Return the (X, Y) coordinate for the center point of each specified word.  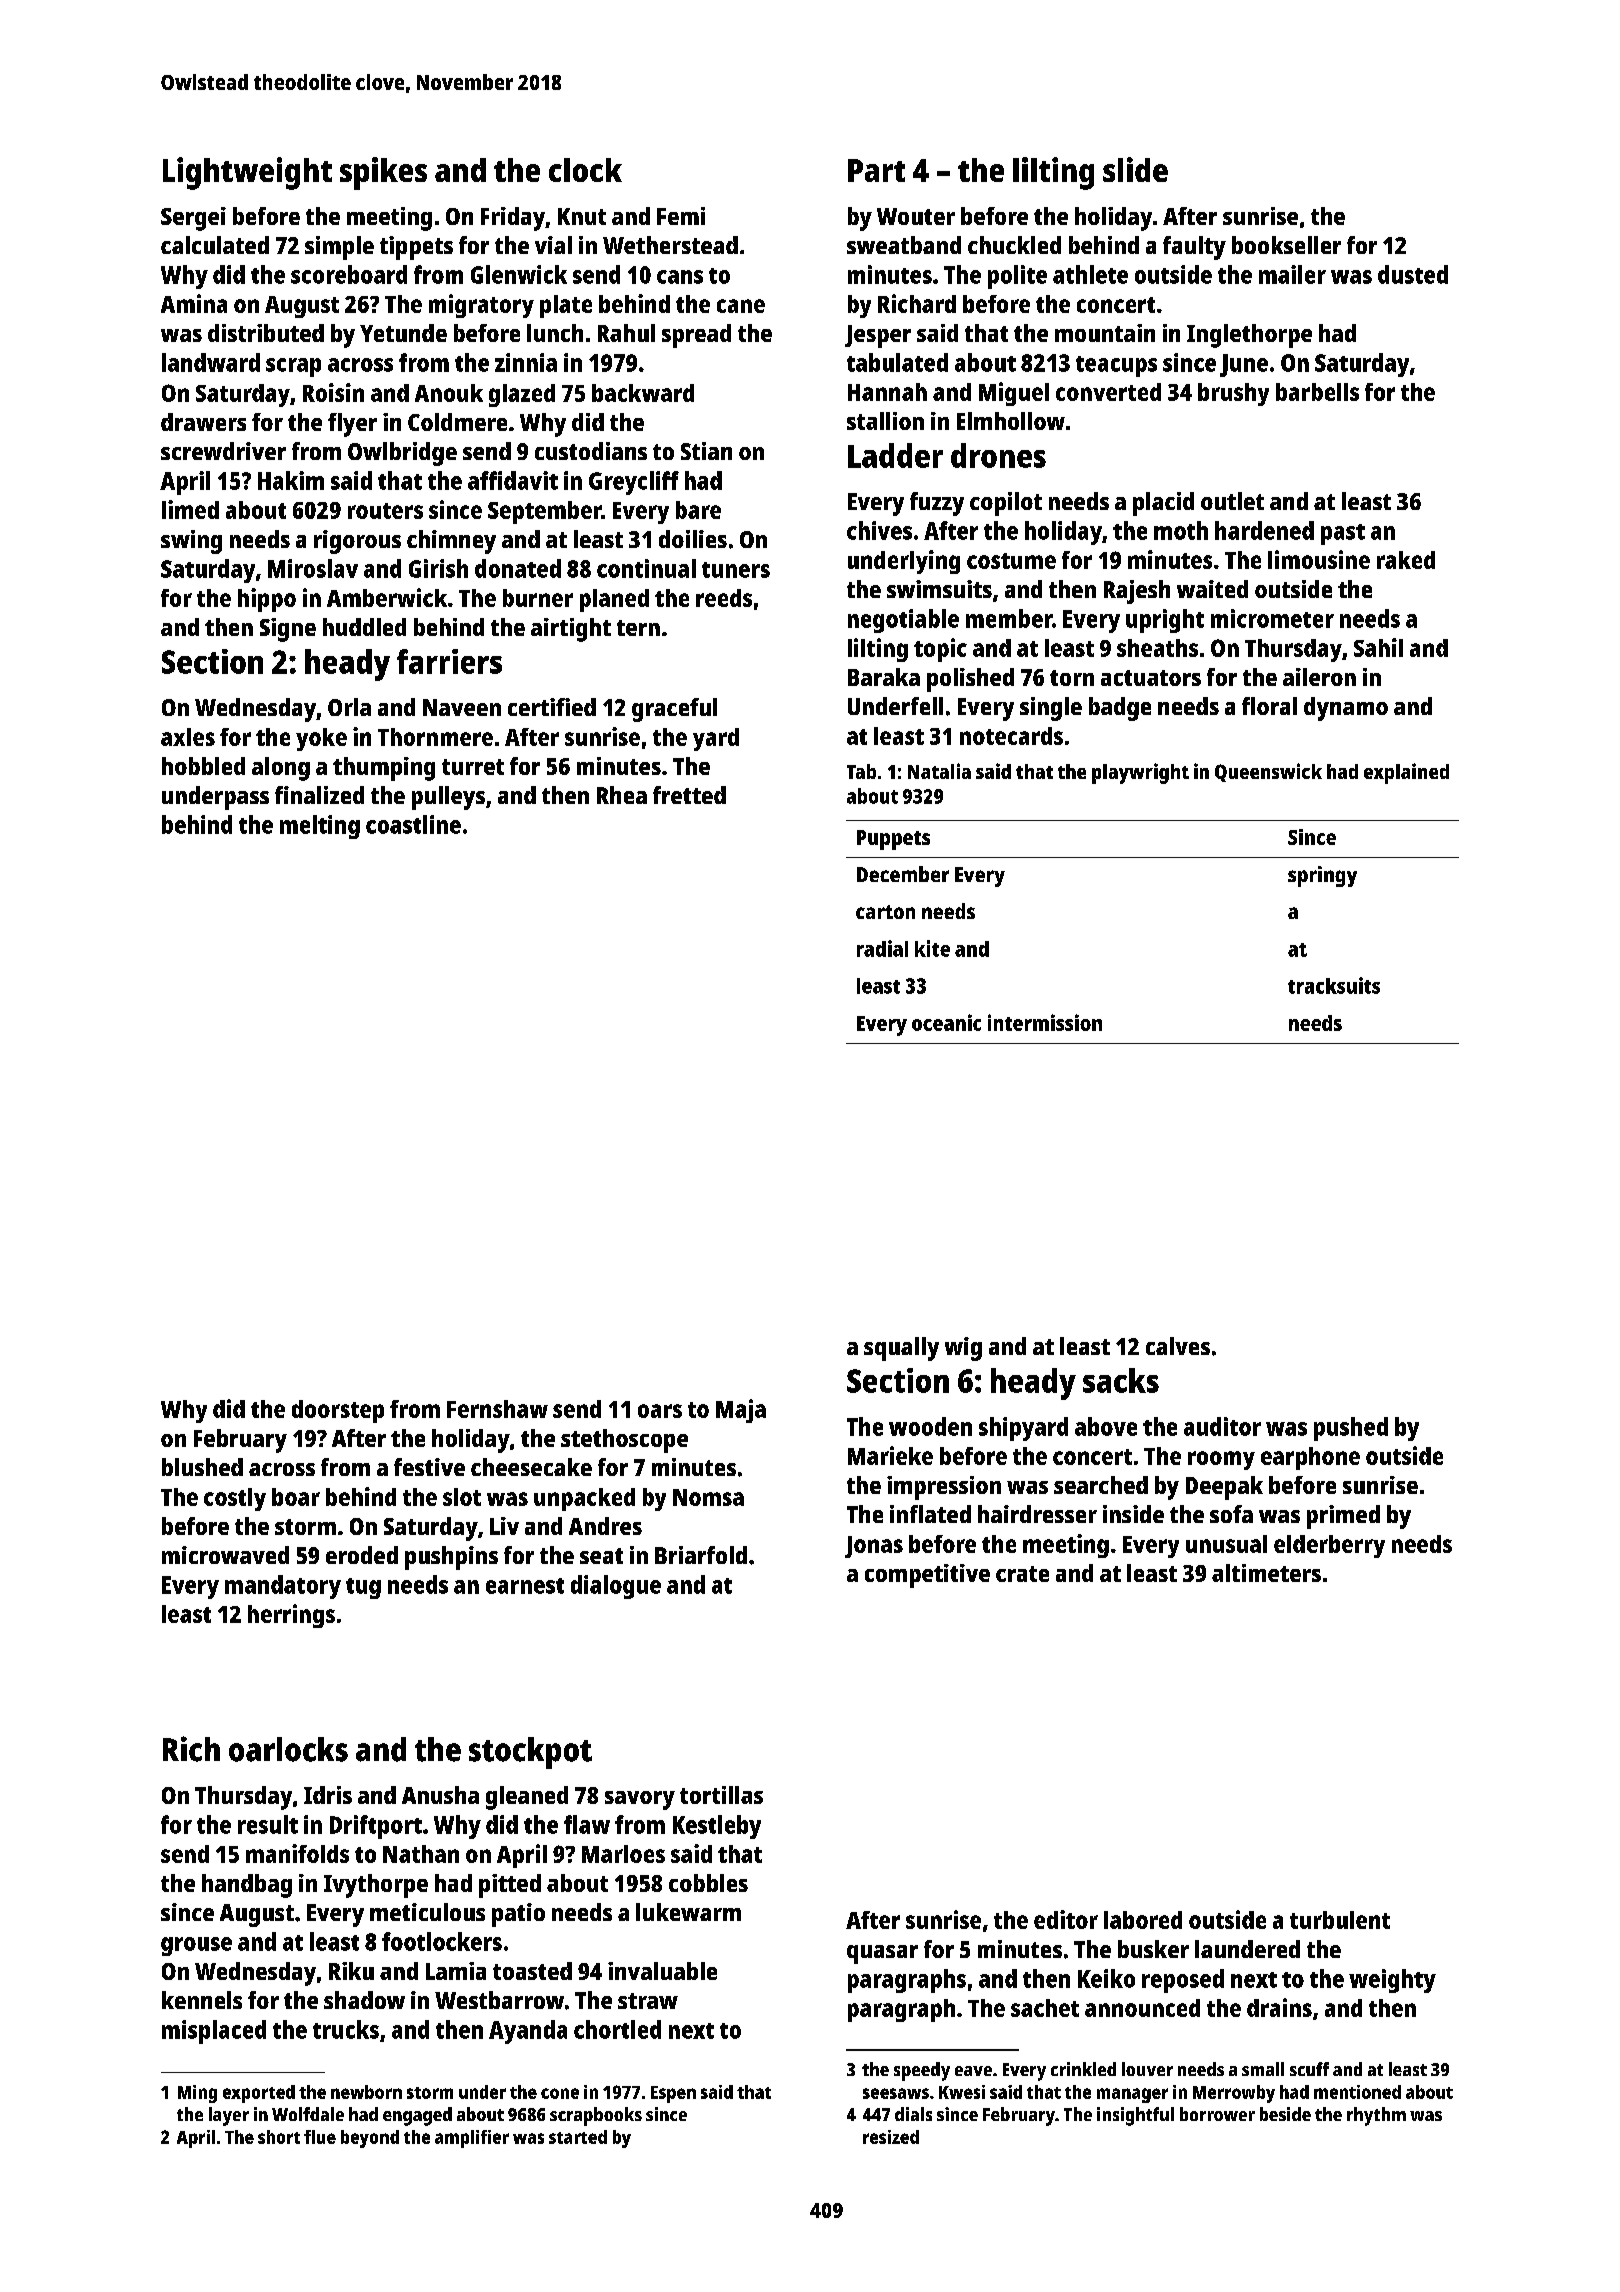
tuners (736, 570)
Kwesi (962, 2092)
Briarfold (701, 1555)
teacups (1116, 366)
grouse (196, 1946)
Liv (504, 1526)
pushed (1351, 1429)
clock (585, 170)
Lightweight (247, 173)
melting (320, 827)
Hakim (291, 480)
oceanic (946, 1022)
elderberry (1329, 1546)
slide (1135, 169)
